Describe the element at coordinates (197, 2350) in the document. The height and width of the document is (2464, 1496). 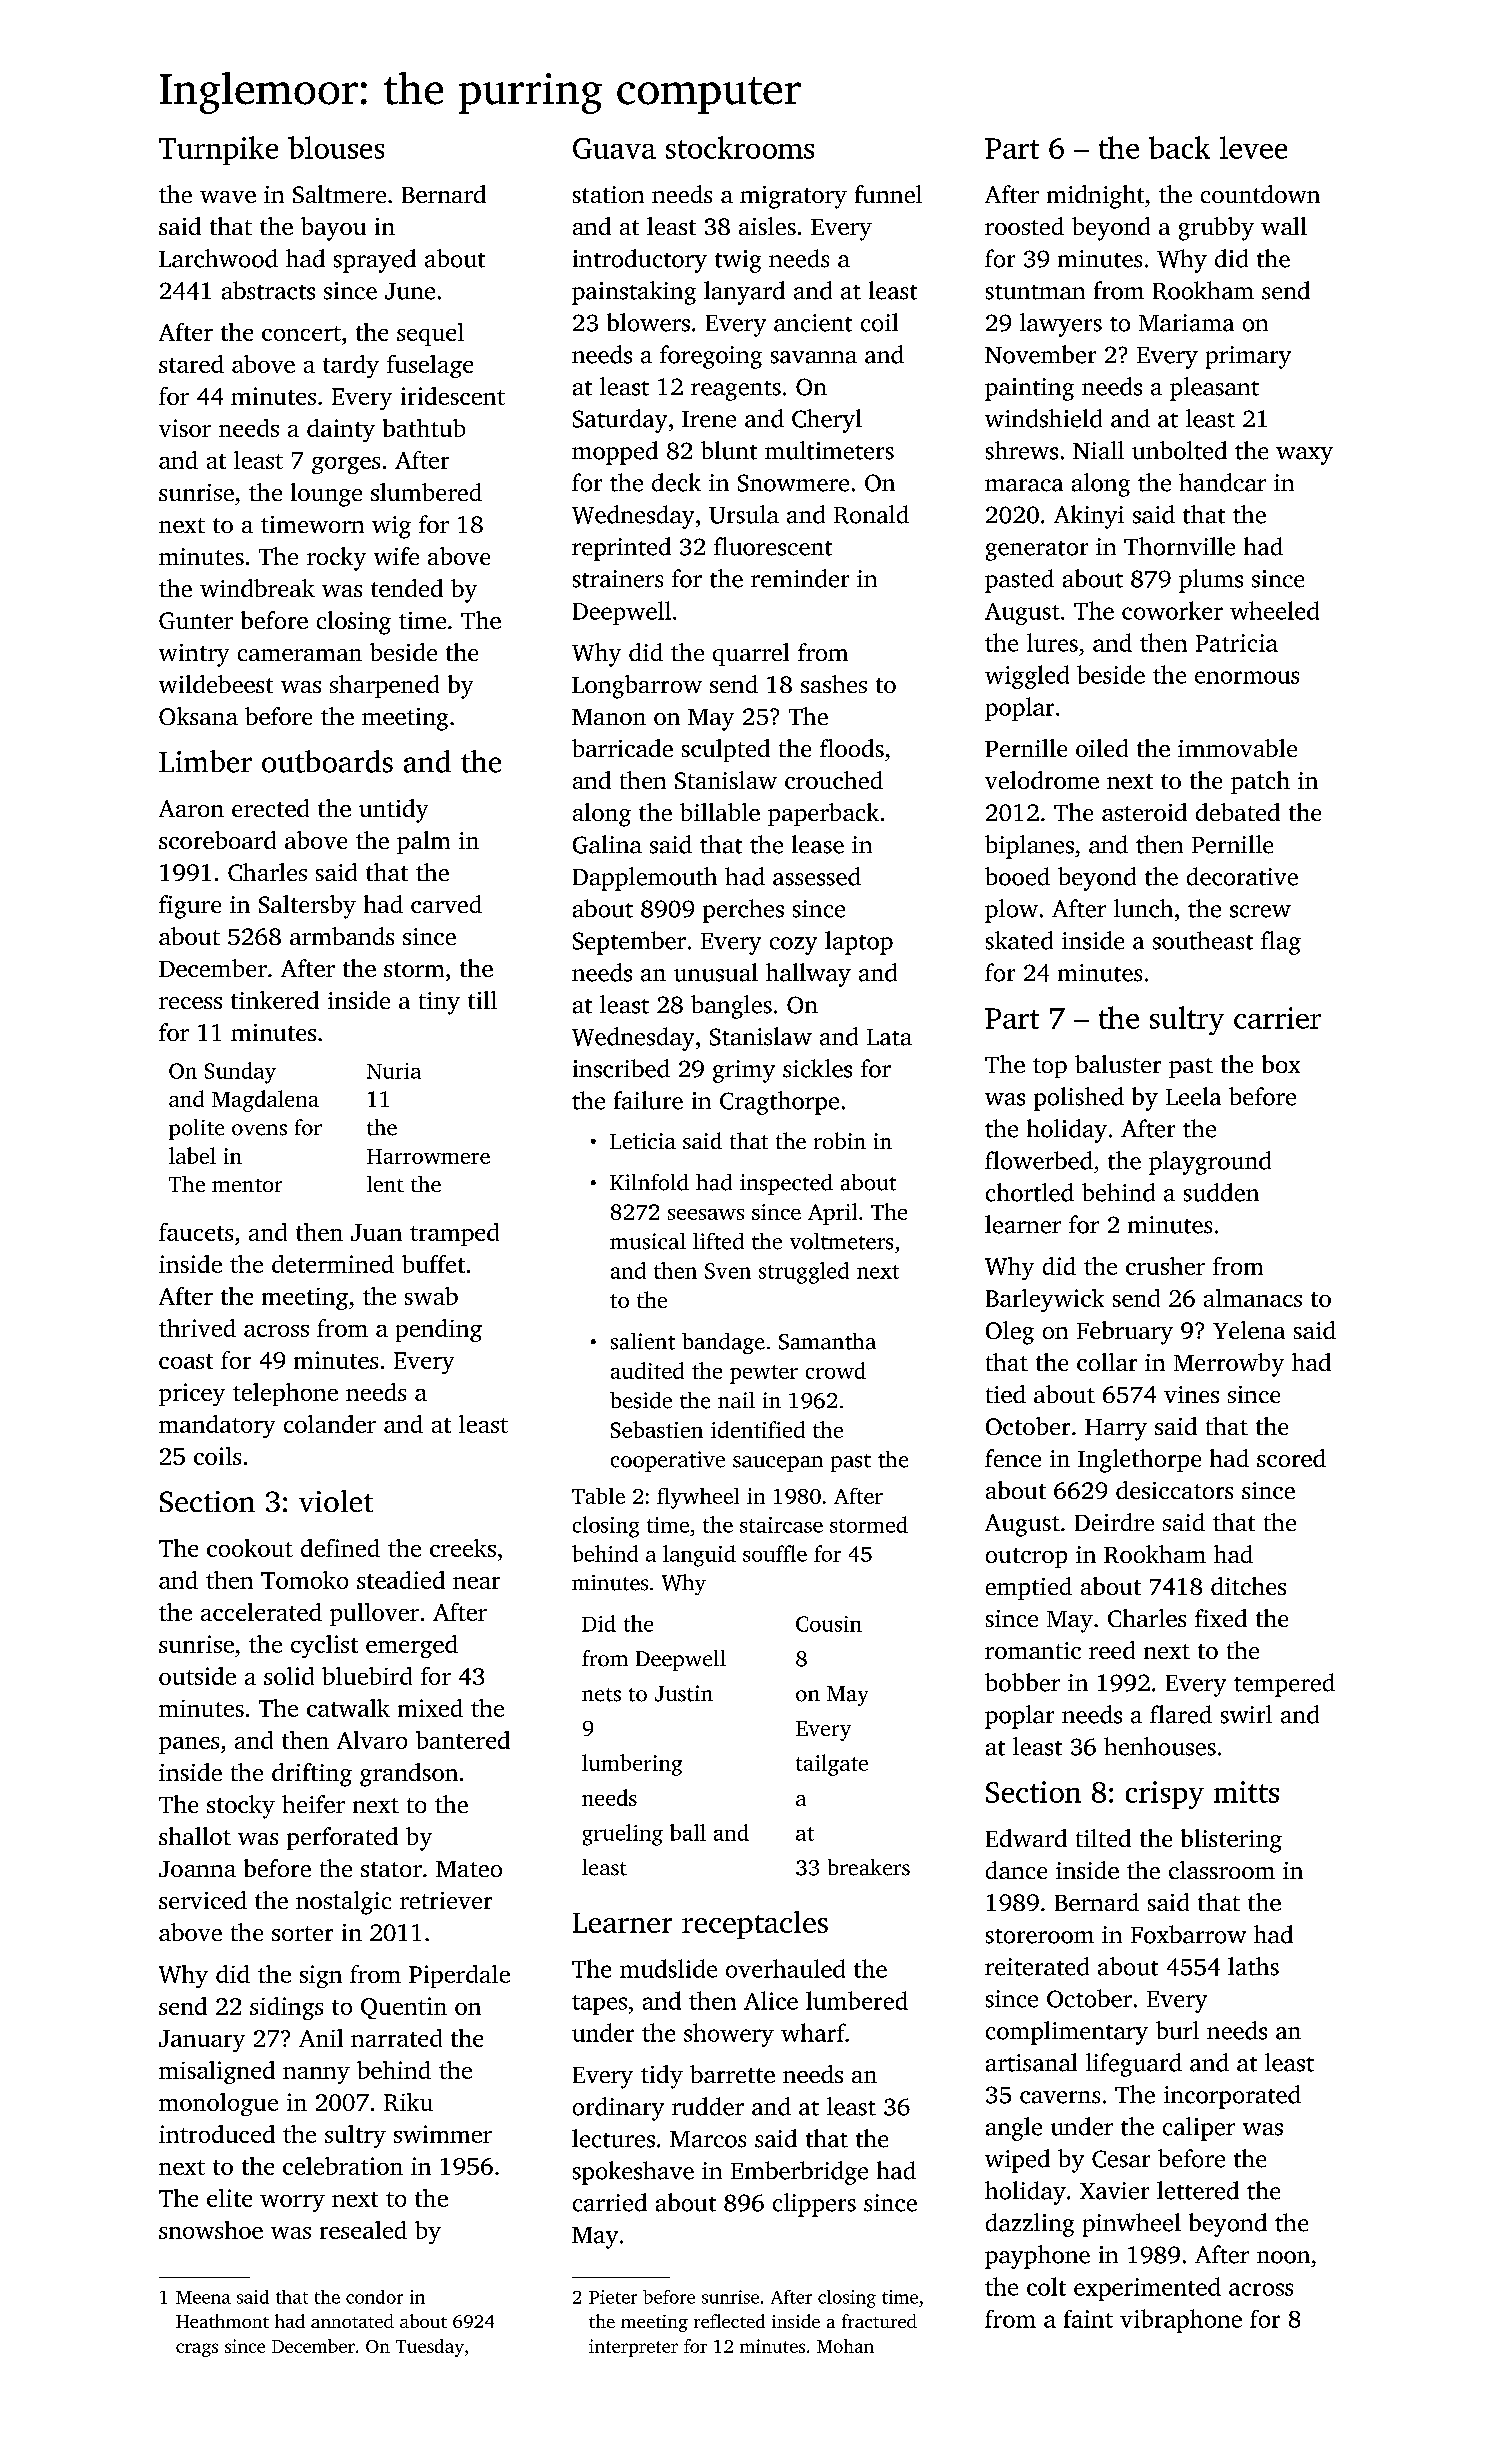
I see `crags` at that location.
